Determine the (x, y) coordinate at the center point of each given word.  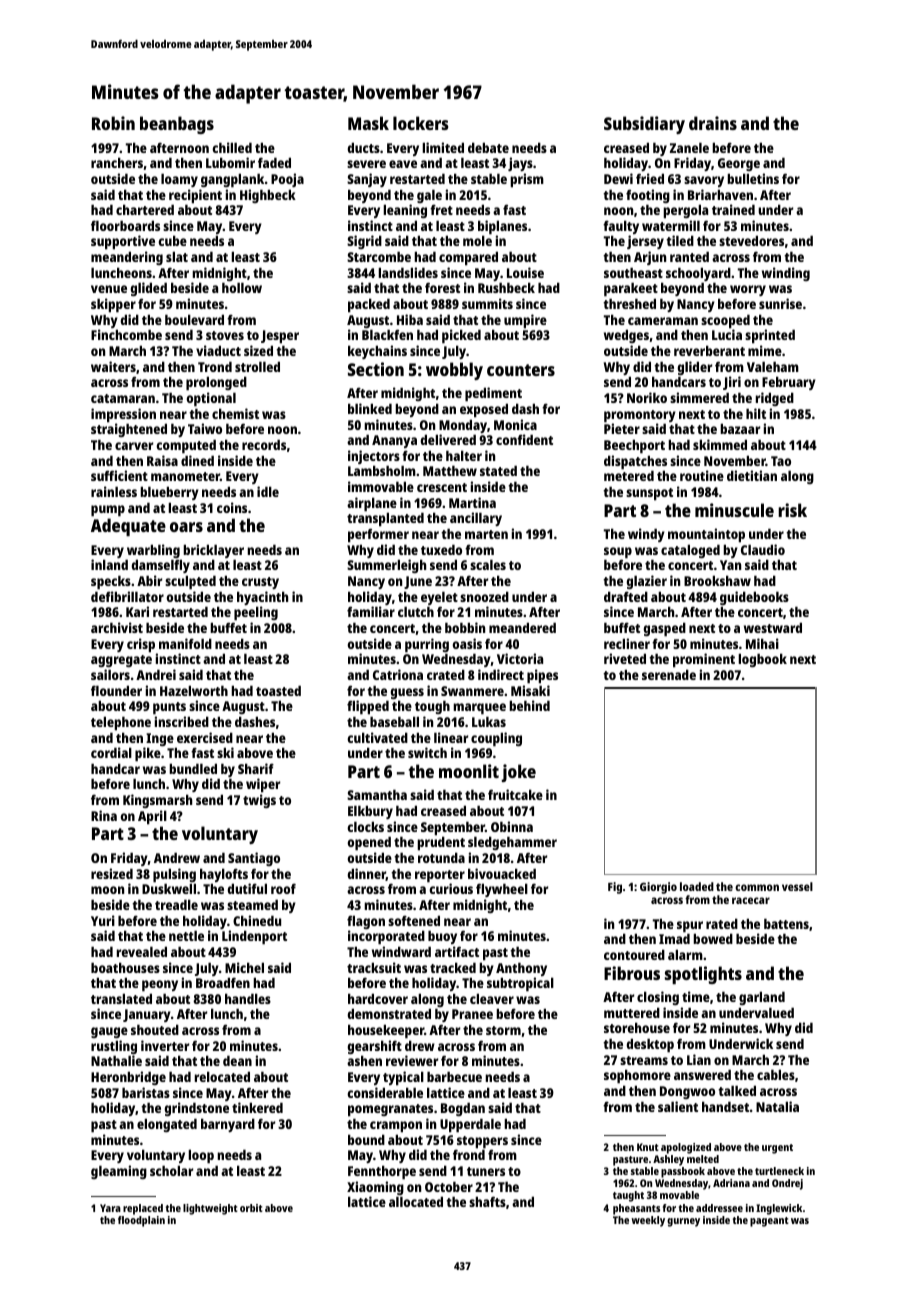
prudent (441, 843)
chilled (232, 147)
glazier (646, 582)
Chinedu (257, 920)
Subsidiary (644, 125)
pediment (493, 394)
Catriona (398, 674)
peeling (256, 613)
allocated (416, 1201)
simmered (699, 397)
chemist (235, 413)
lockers (421, 123)
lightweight (210, 1209)
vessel (797, 886)
